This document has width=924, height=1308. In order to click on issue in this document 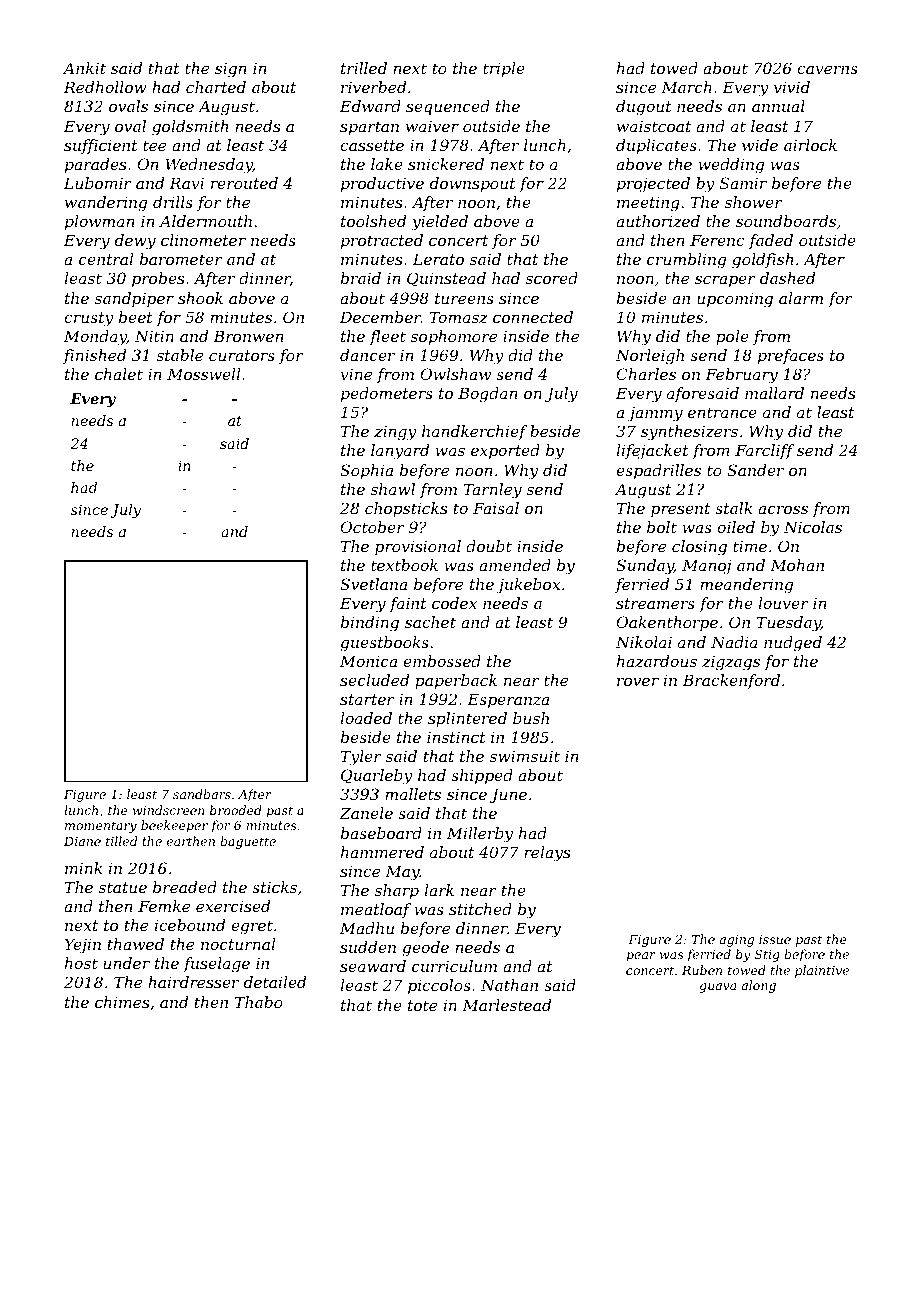, I will do `click(775, 939)`.
